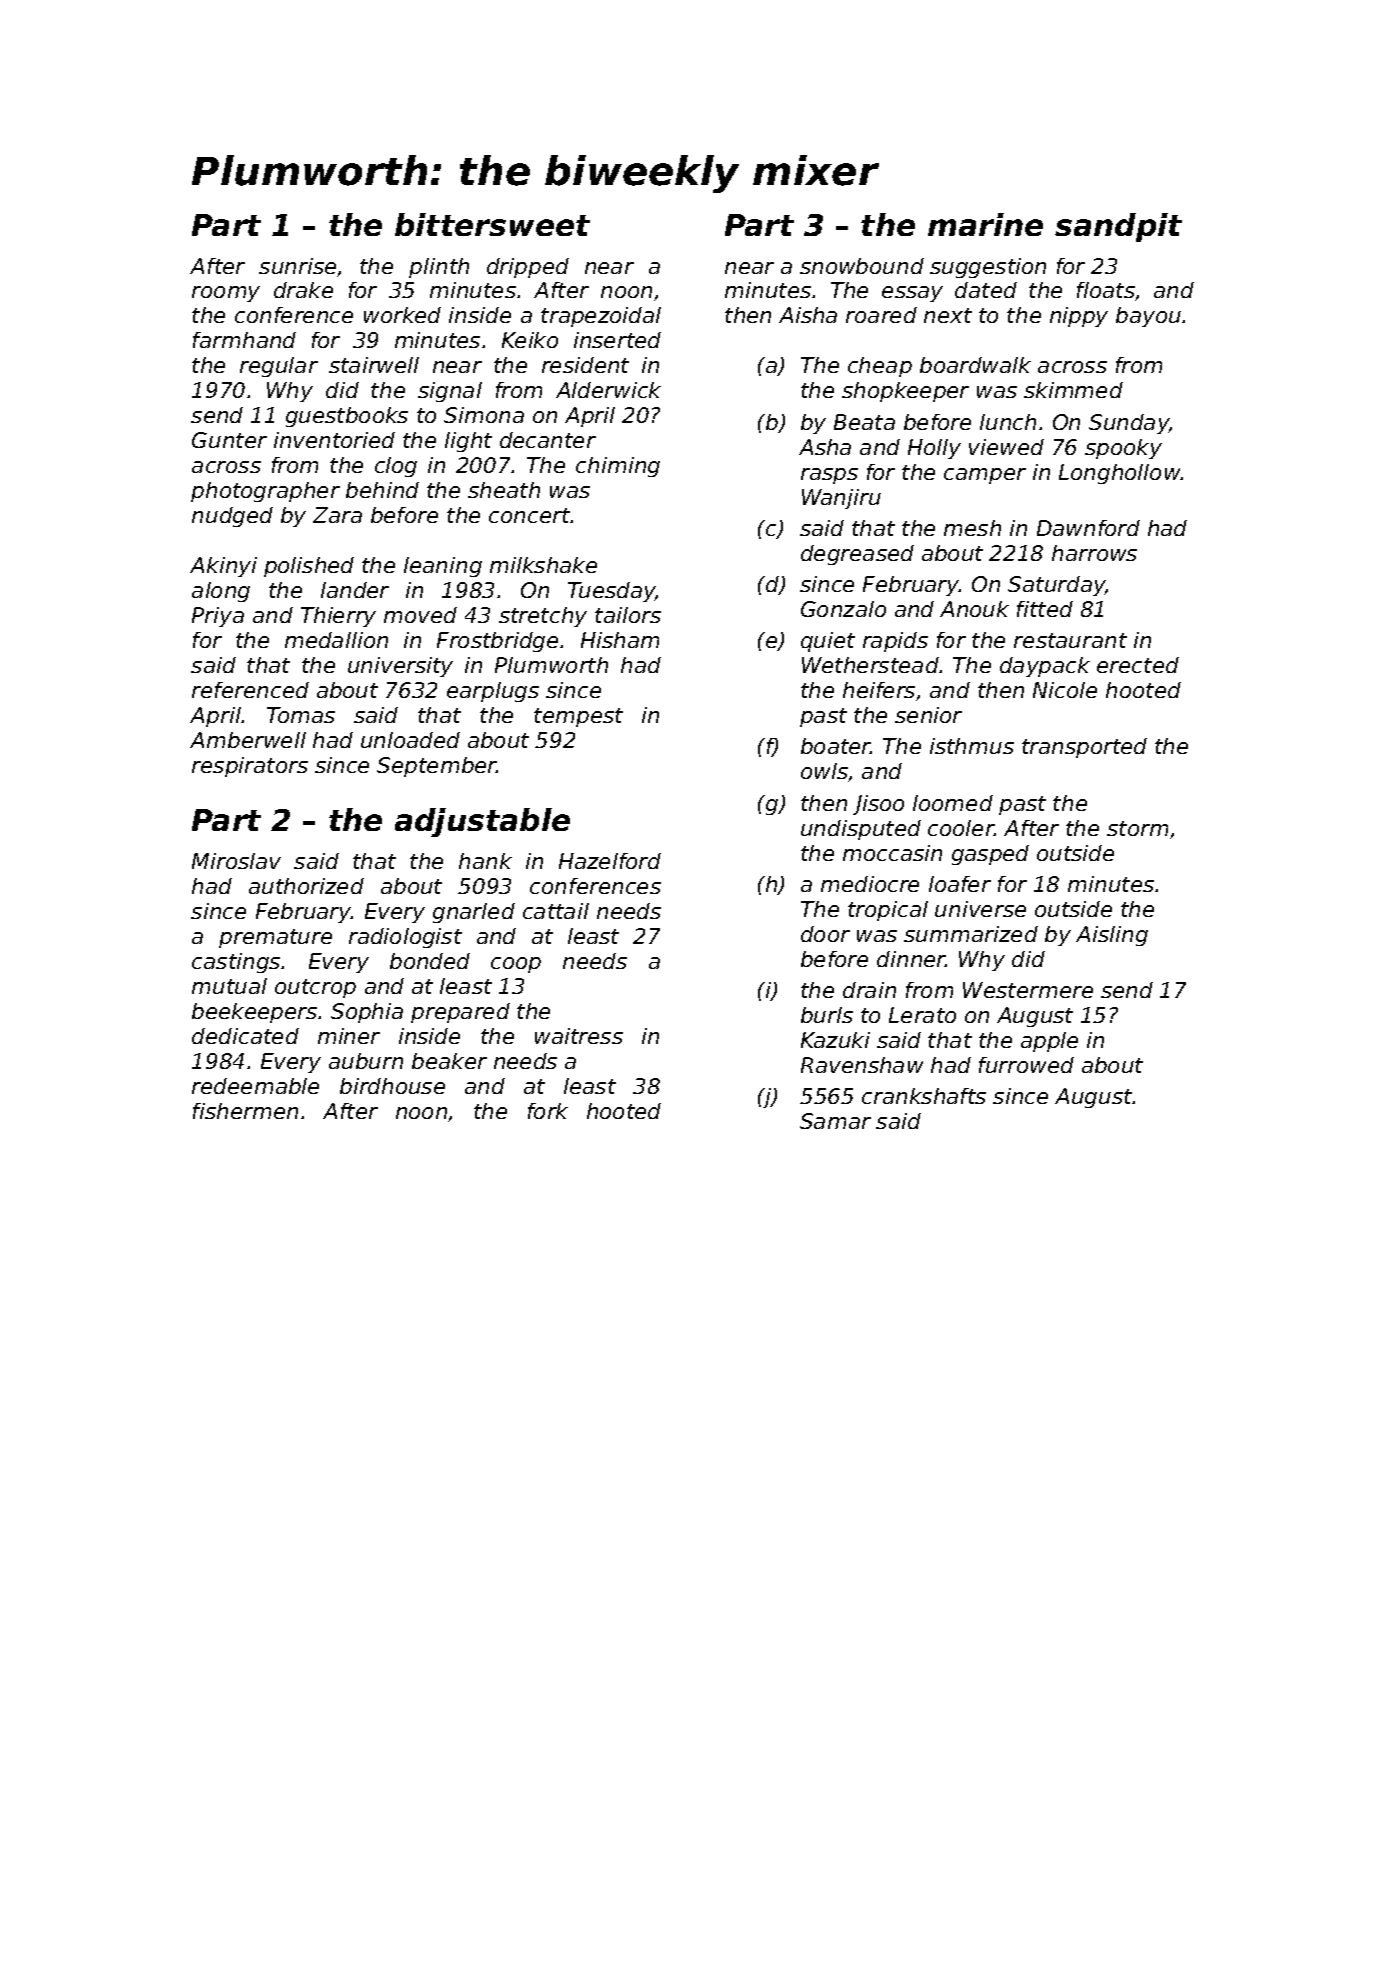 The height and width of the screenshot is (1969, 1386). I want to click on Aisling, so click(1112, 936).
